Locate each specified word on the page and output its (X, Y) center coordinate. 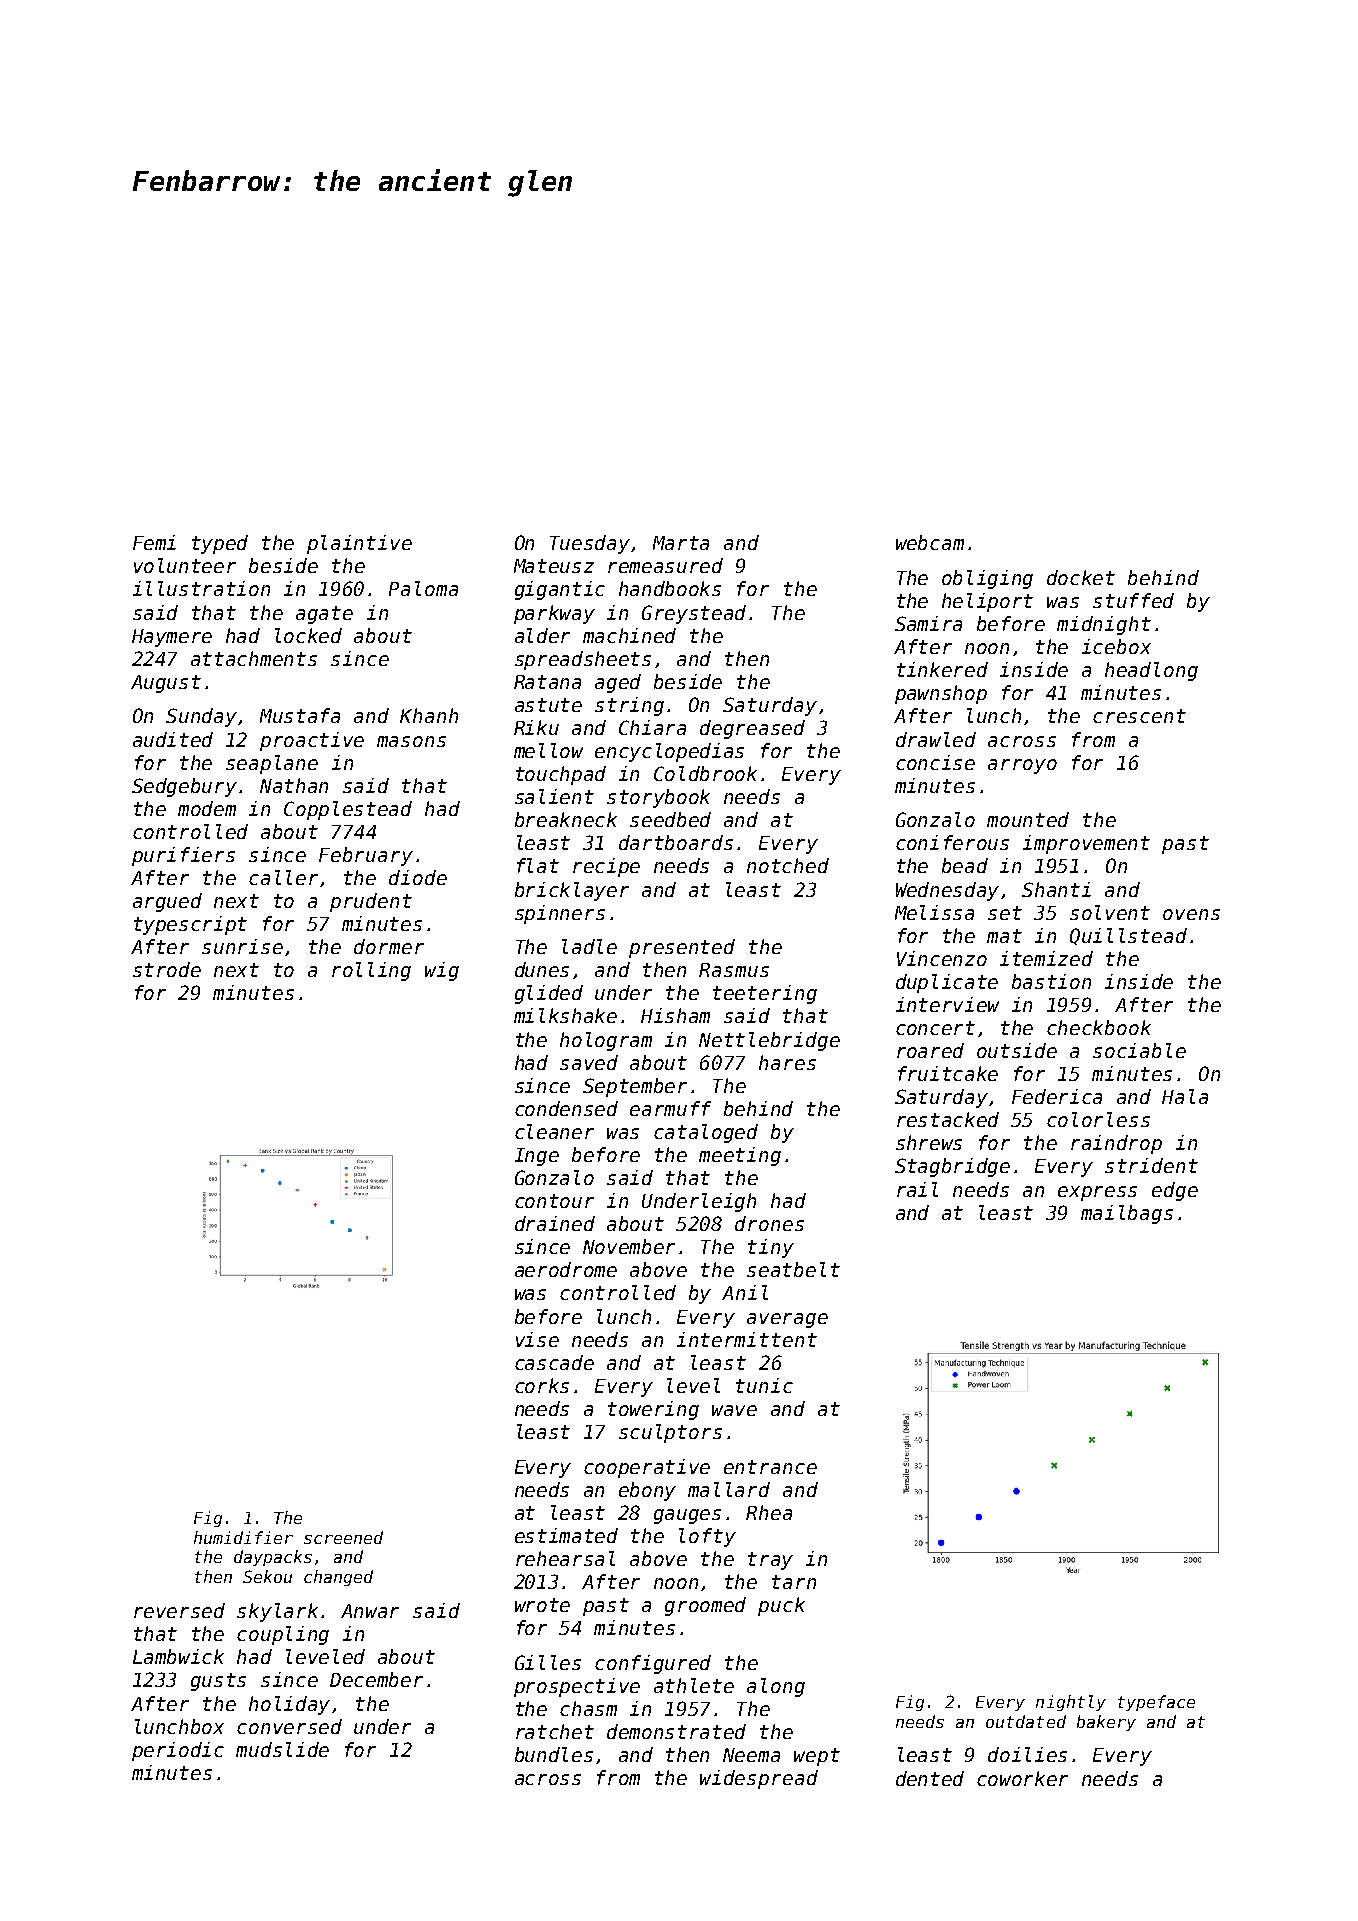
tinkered (942, 669)
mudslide (282, 1749)
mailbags (1127, 1214)
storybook (658, 798)
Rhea (769, 1512)
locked (308, 635)
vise (537, 1339)
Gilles (548, 1662)
